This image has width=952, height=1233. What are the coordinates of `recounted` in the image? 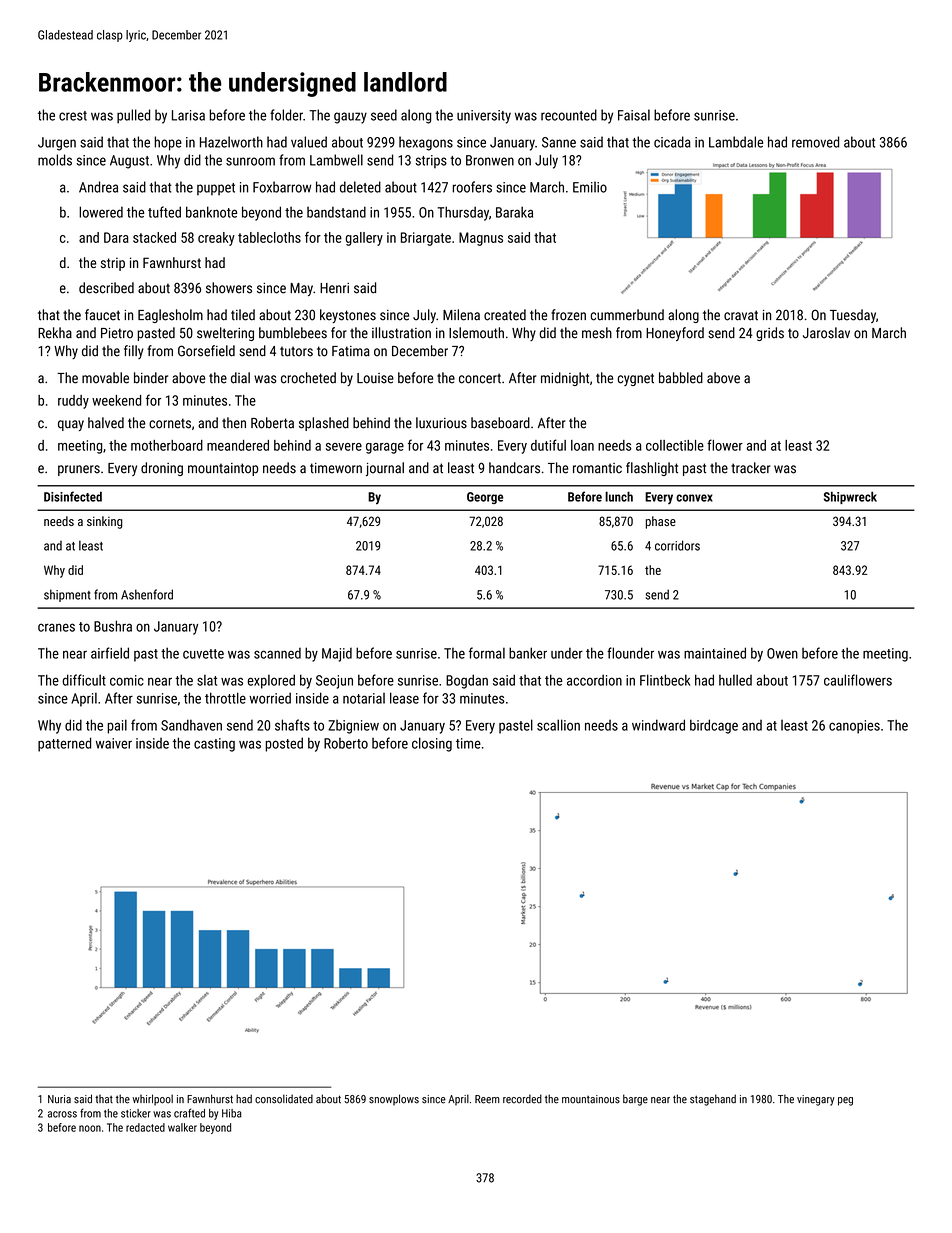 It's located at (569, 115).
